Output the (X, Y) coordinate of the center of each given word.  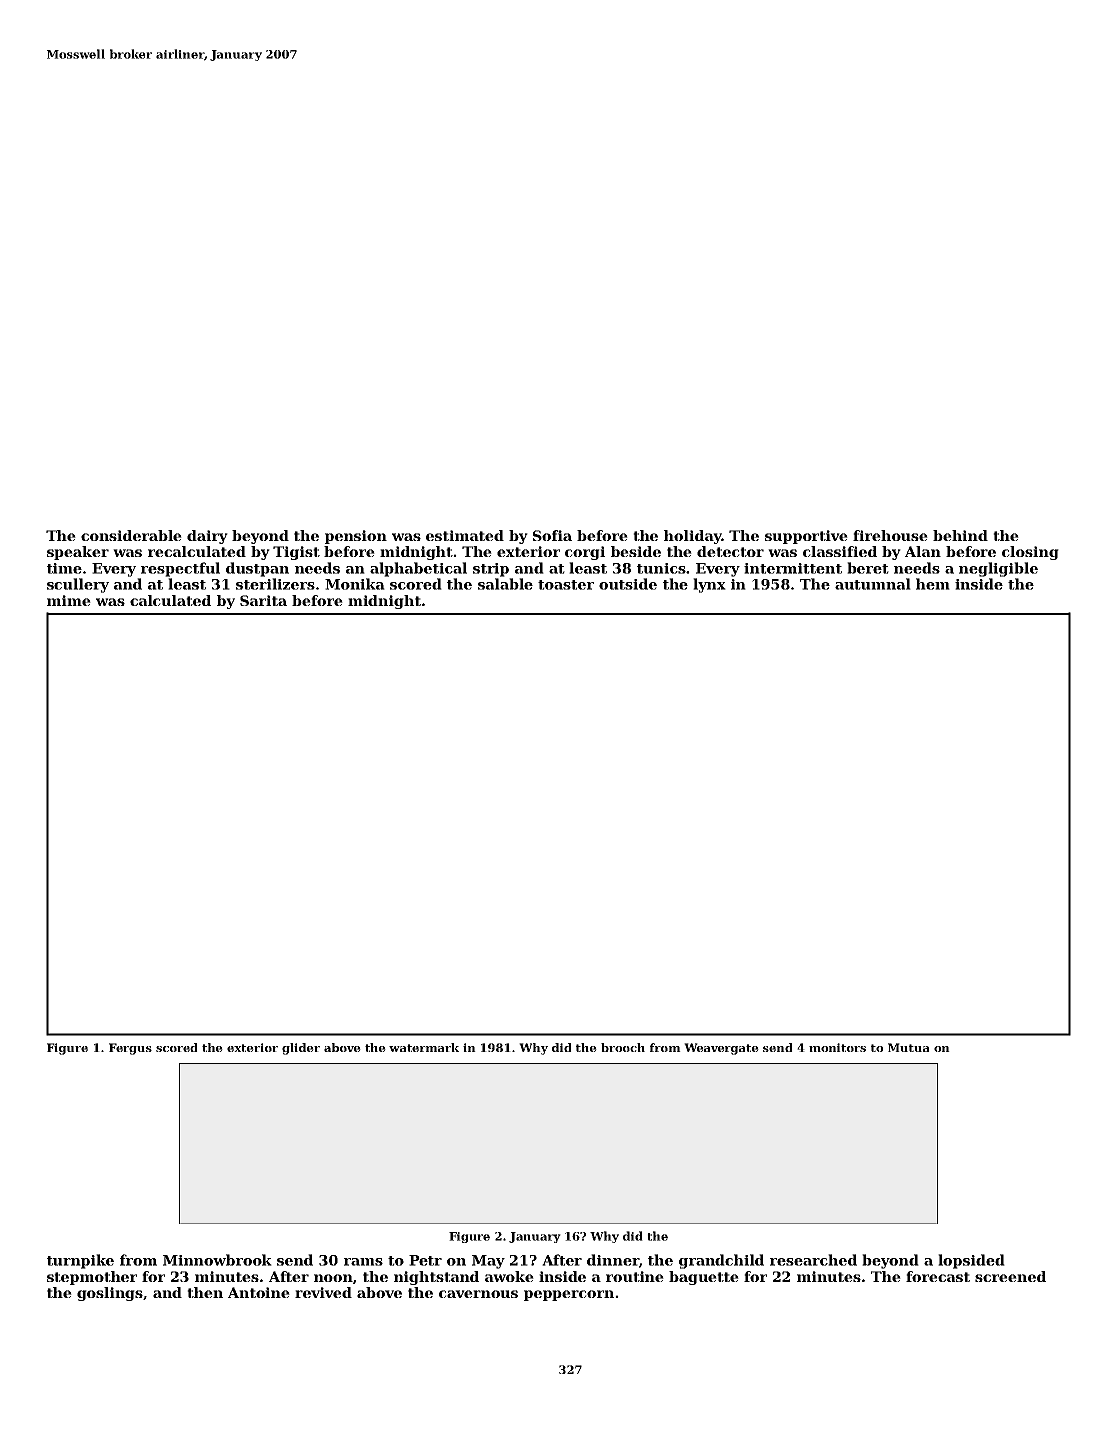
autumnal (873, 584)
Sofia (552, 535)
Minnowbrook (217, 1260)
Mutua (909, 1047)
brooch (623, 1047)
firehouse (890, 535)
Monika (355, 584)
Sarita (263, 600)
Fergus (130, 1049)
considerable (131, 535)
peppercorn (569, 1295)
